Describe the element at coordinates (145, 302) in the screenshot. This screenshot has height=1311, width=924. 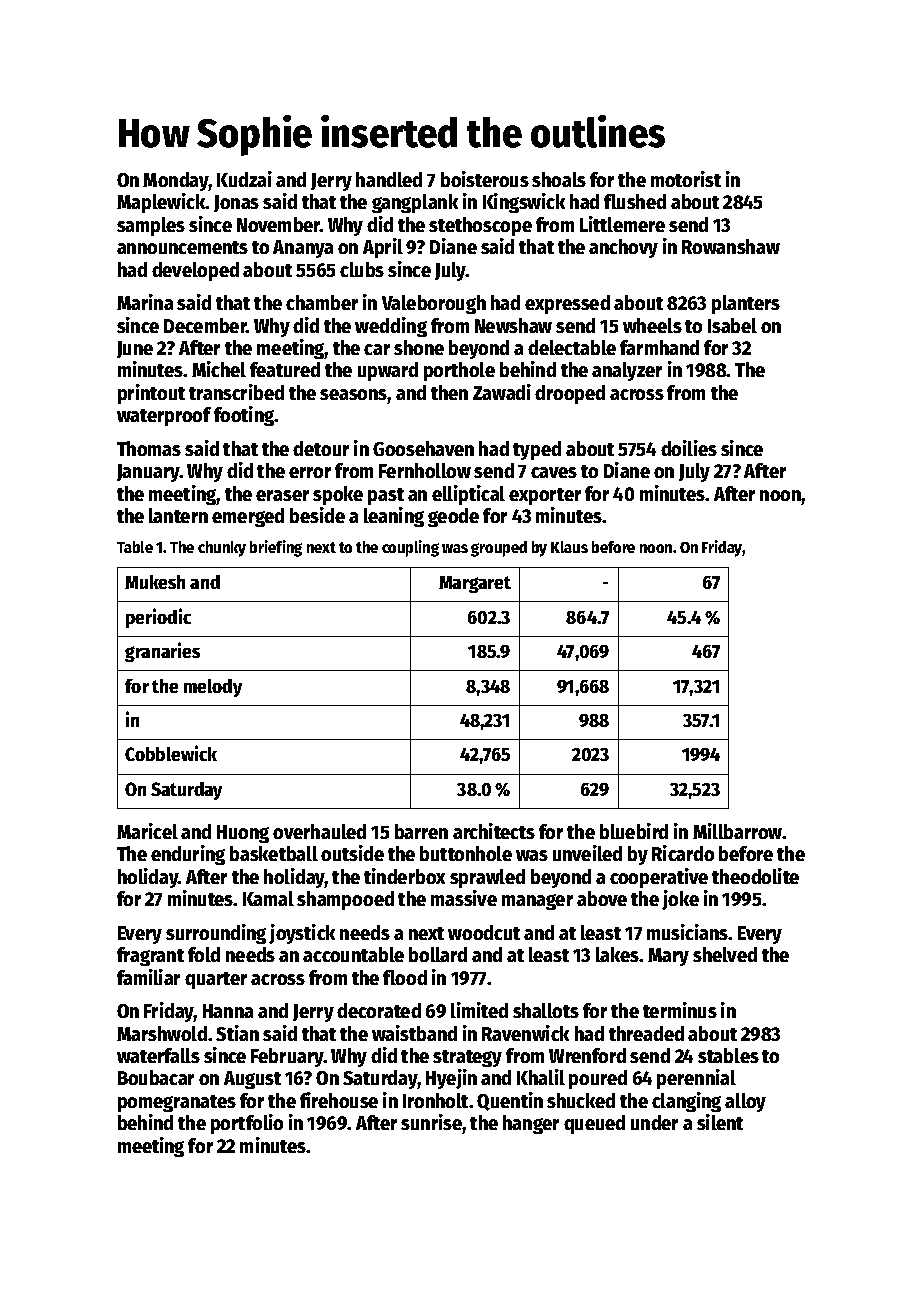
I see `Marina` at that location.
